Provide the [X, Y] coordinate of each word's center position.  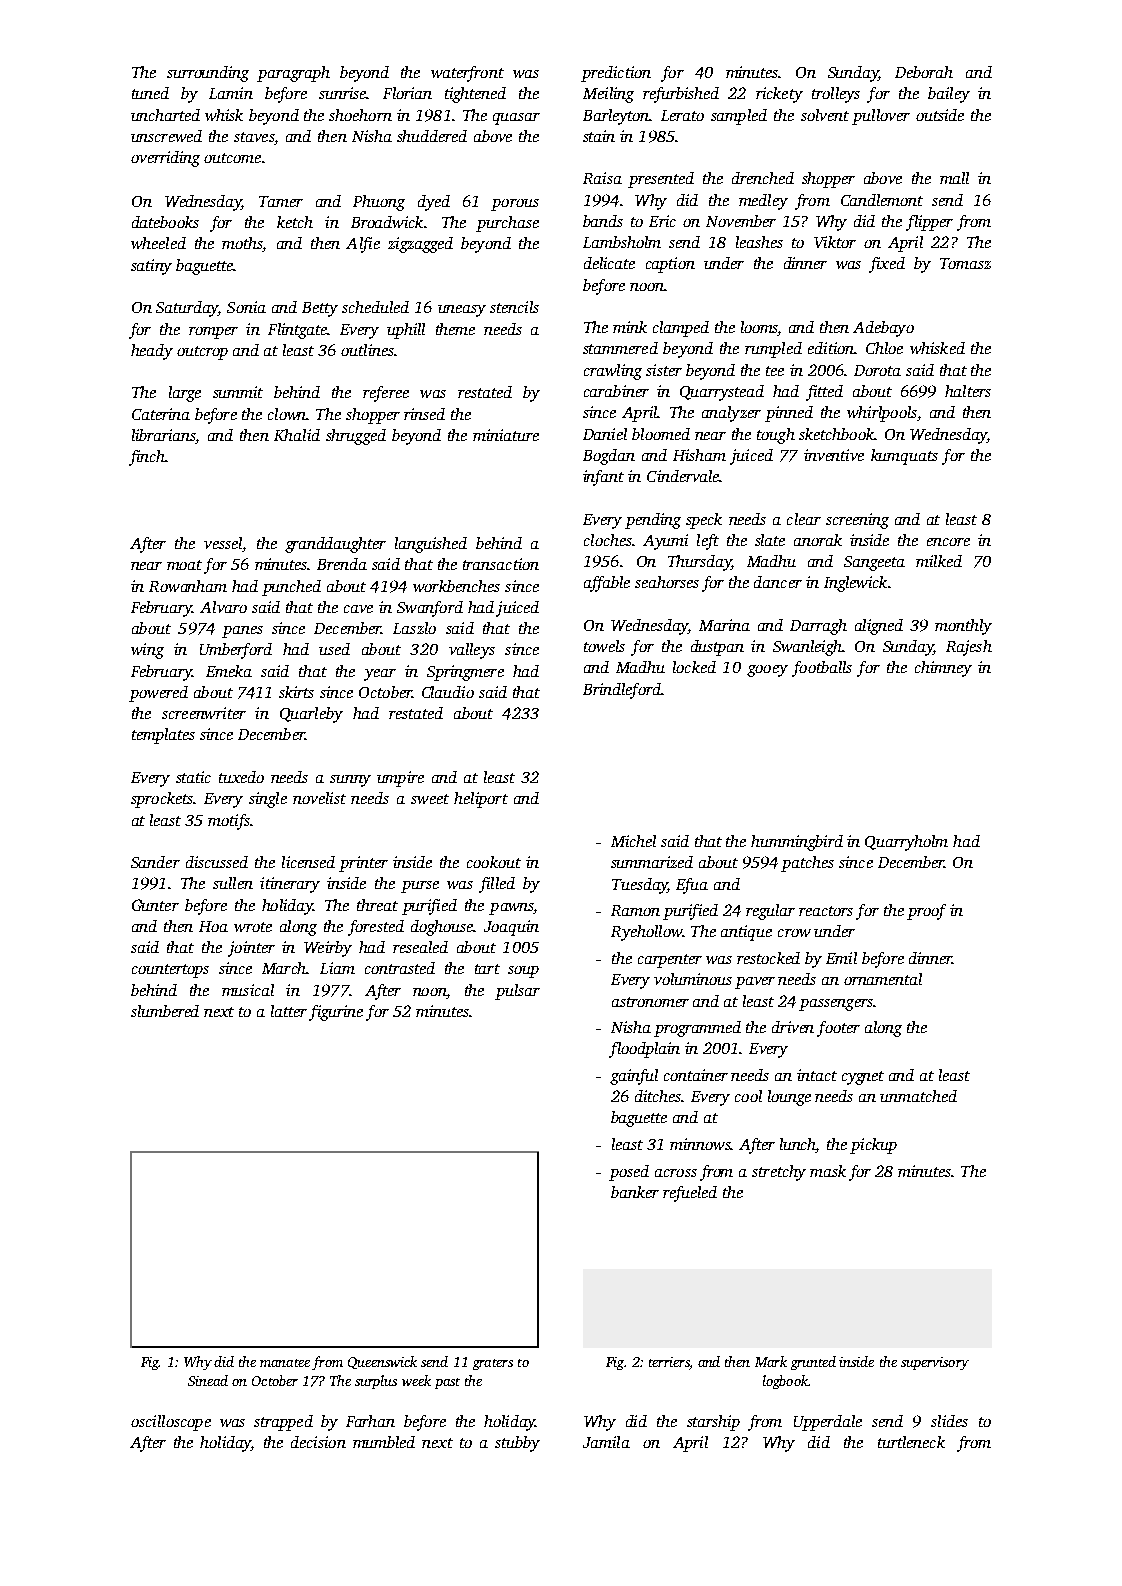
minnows [700, 1144]
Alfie [363, 245]
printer [363, 864]
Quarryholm [906, 843]
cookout [494, 862]
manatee [285, 1363]
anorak [818, 540]
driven [793, 1027]
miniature [506, 435]
